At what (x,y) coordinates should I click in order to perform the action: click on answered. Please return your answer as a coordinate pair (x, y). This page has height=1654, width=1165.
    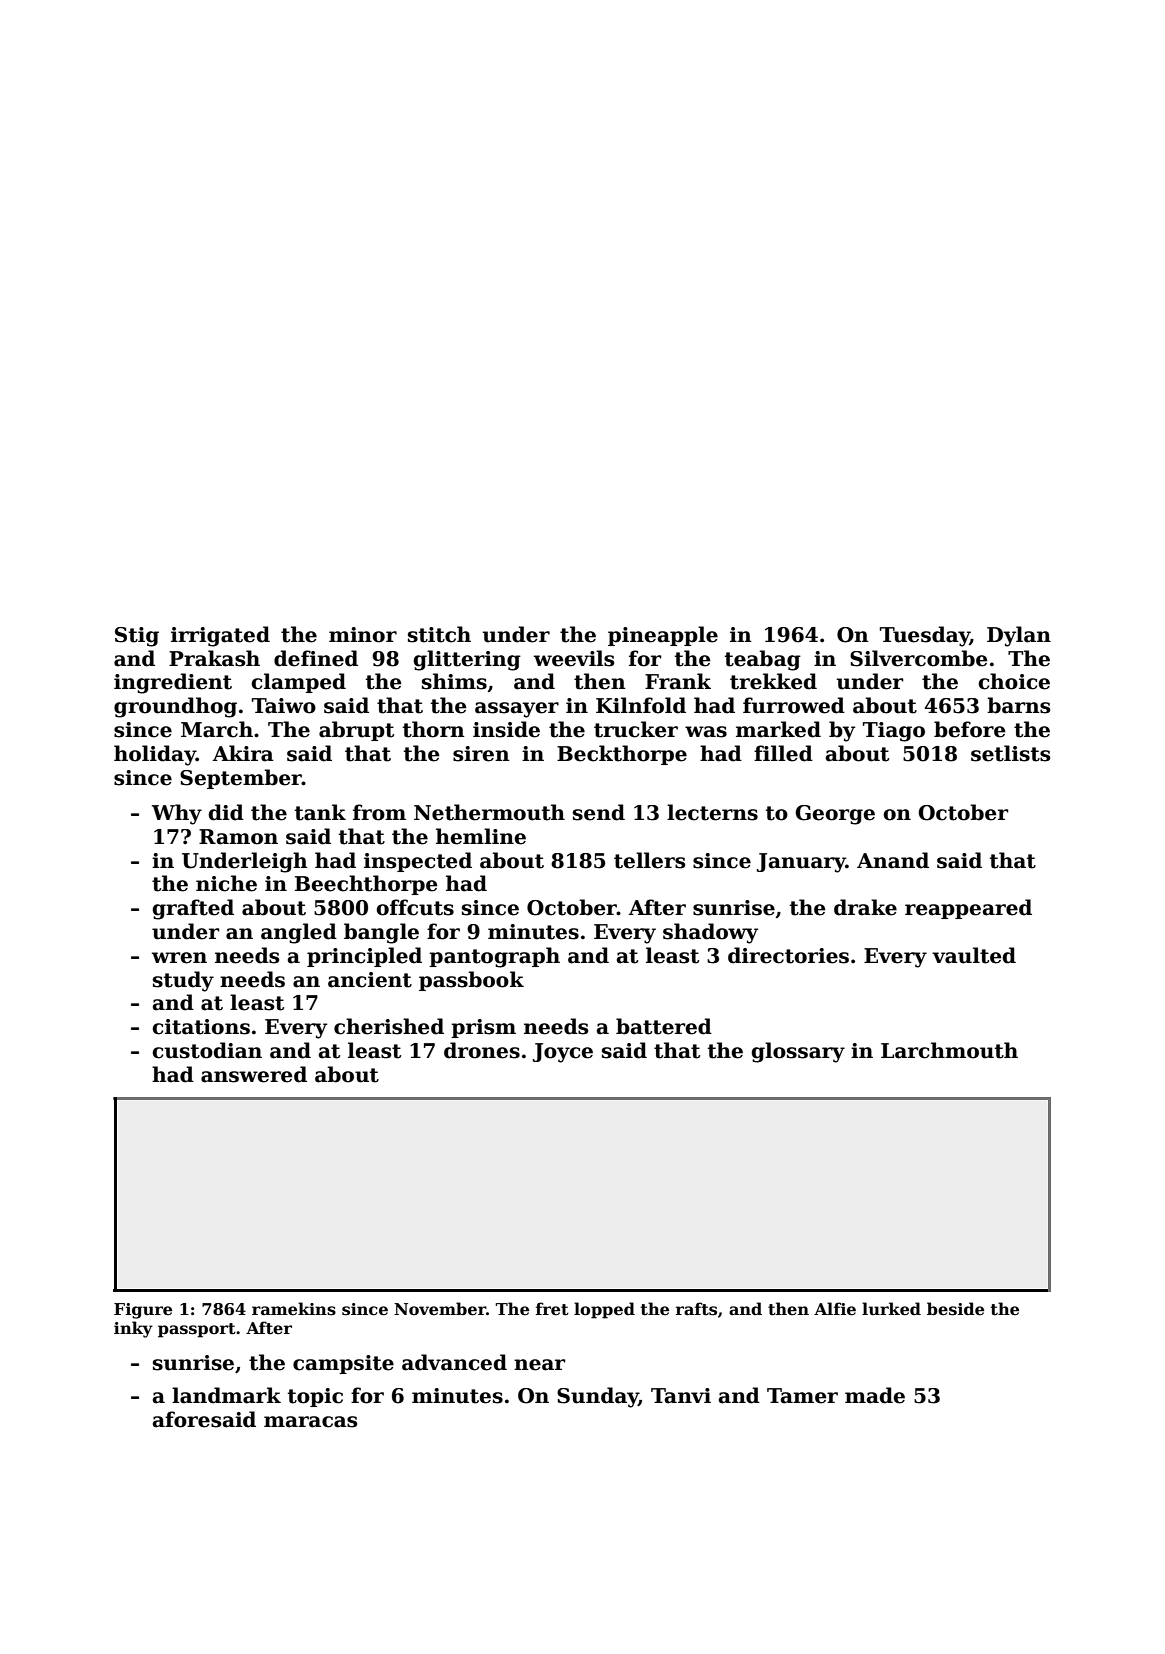
    Looking at the image, I should click on (254, 1074).
